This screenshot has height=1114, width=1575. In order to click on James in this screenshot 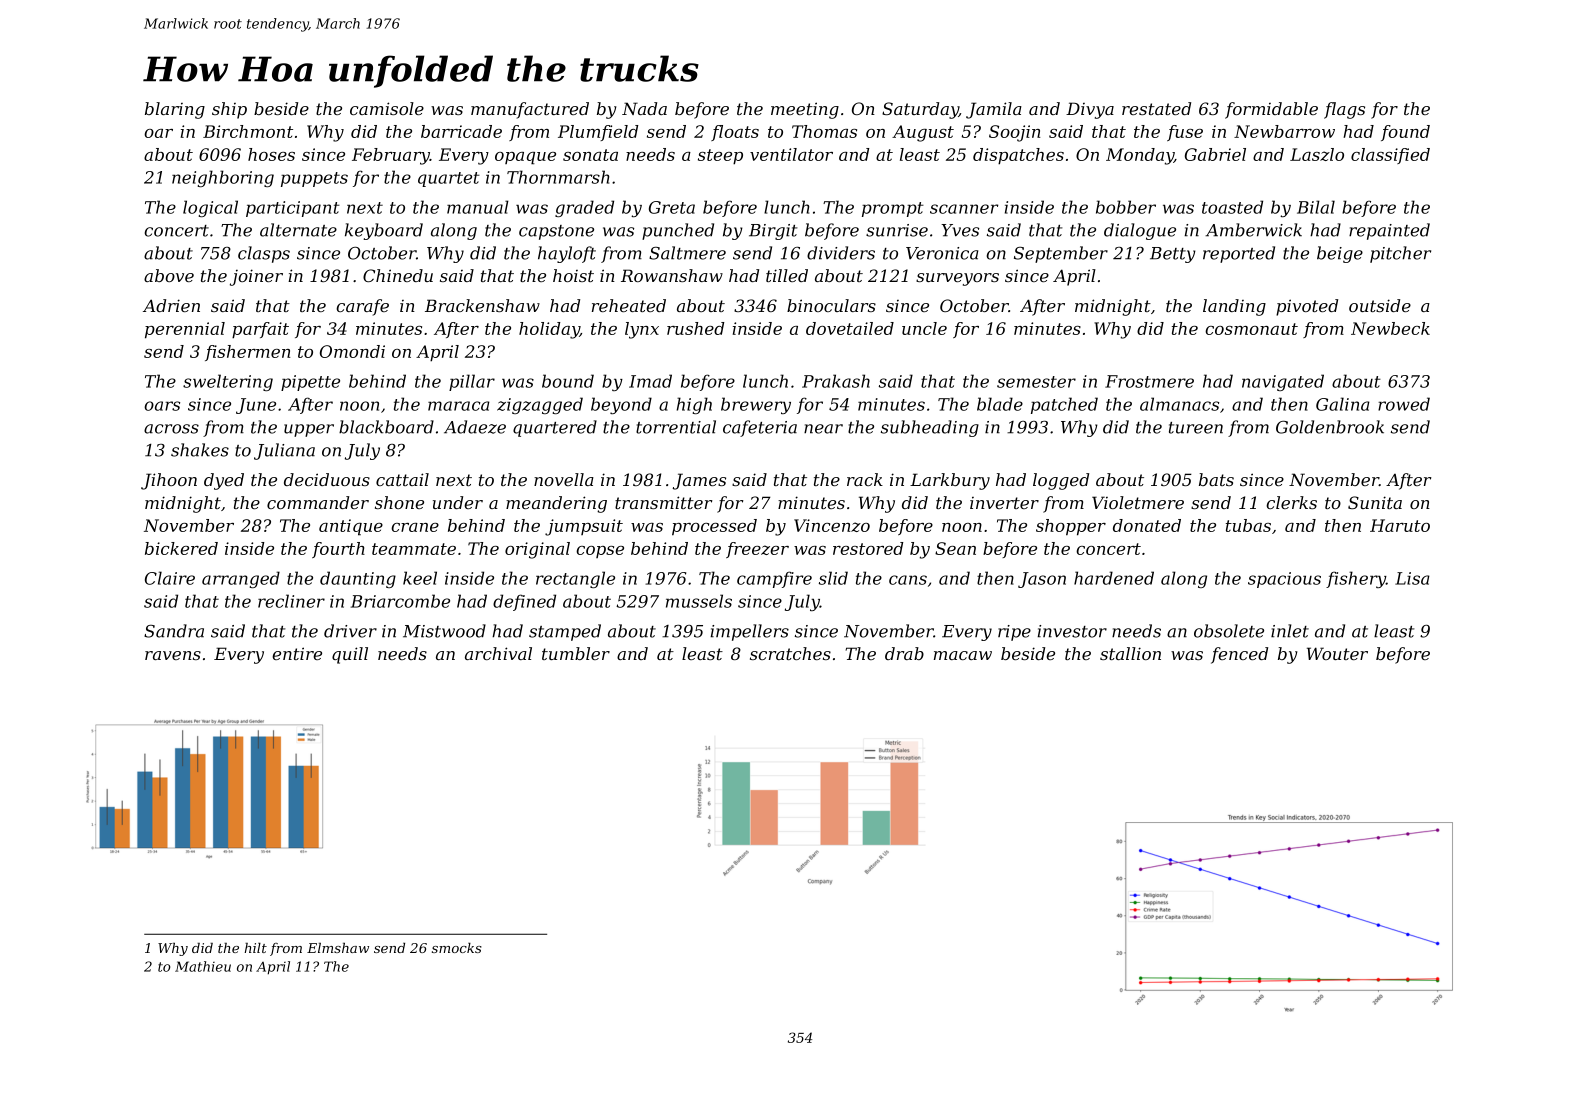, I will do `click(699, 481)`.
